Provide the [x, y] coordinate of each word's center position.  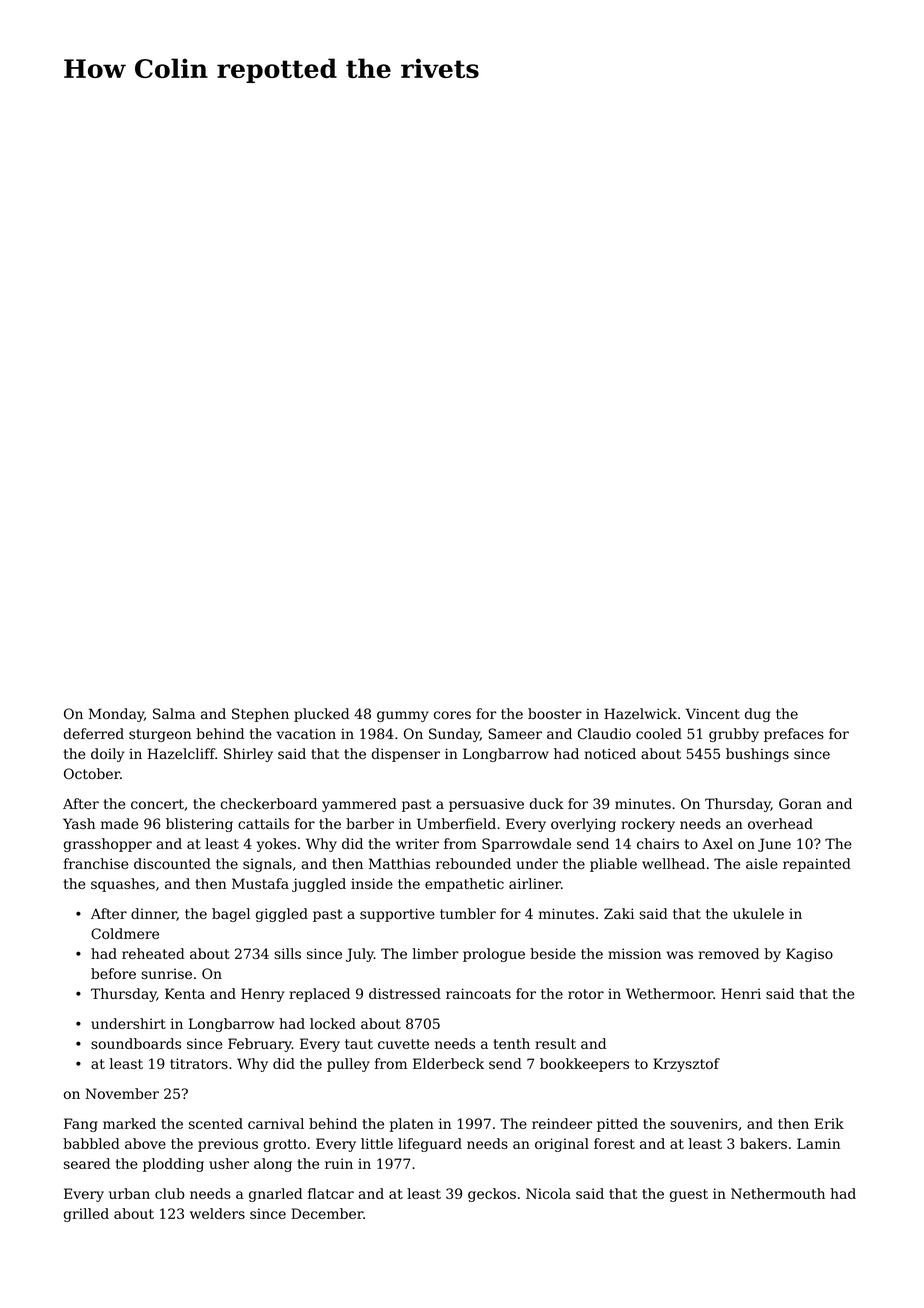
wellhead [673, 863]
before [113, 973]
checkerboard [269, 803]
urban [129, 1193]
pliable [613, 865]
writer [417, 844]
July [360, 955]
